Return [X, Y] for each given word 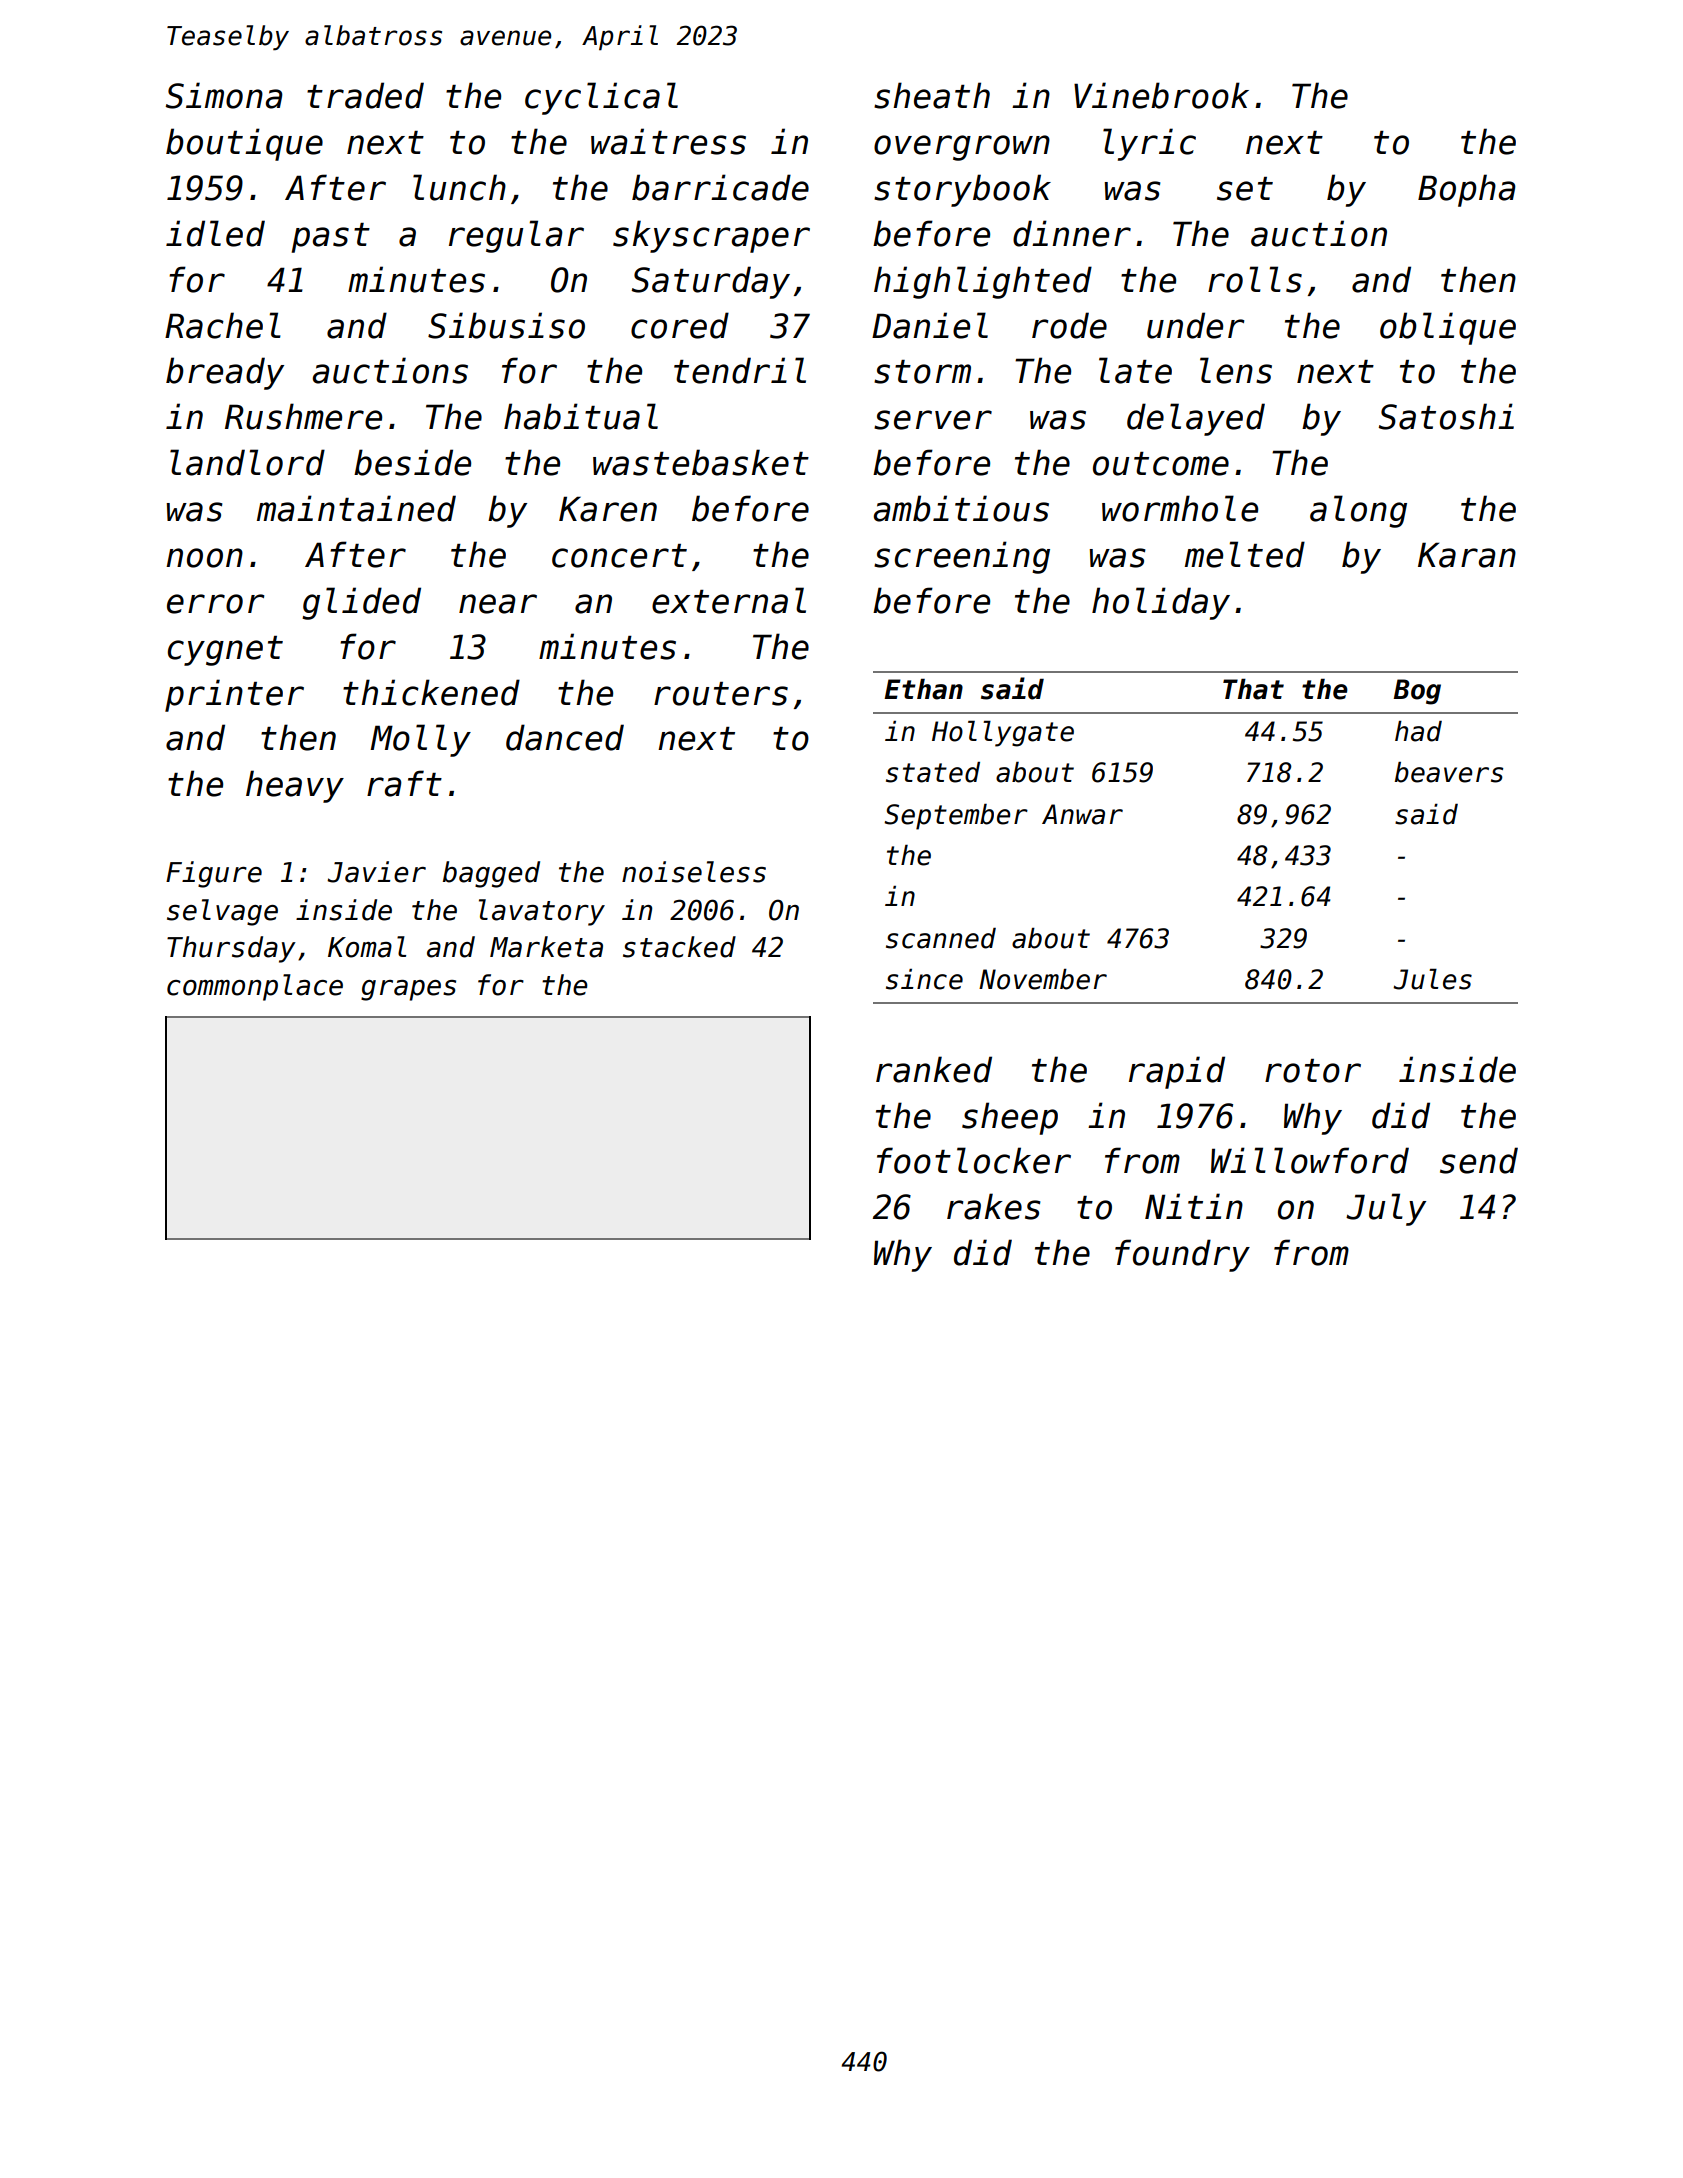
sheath [932, 95]
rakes [994, 1206]
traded [365, 95]
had [1418, 731]
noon [204, 558]
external [729, 600]
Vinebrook [1161, 95]
